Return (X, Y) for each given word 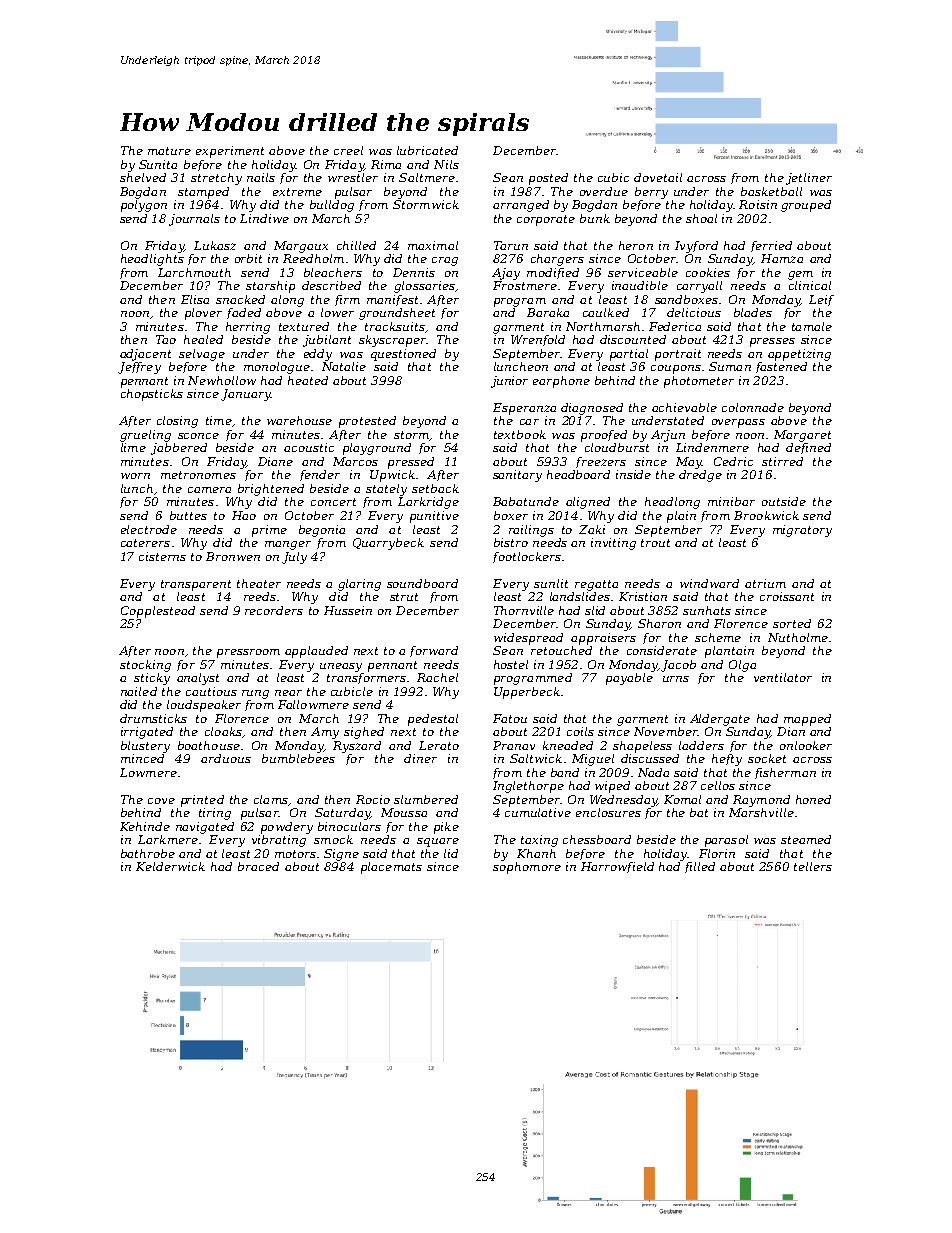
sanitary (517, 476)
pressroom (248, 653)
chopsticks (152, 395)
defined (808, 448)
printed (202, 801)
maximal (433, 245)
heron (636, 245)
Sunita (158, 164)
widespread (528, 639)
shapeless (642, 747)
